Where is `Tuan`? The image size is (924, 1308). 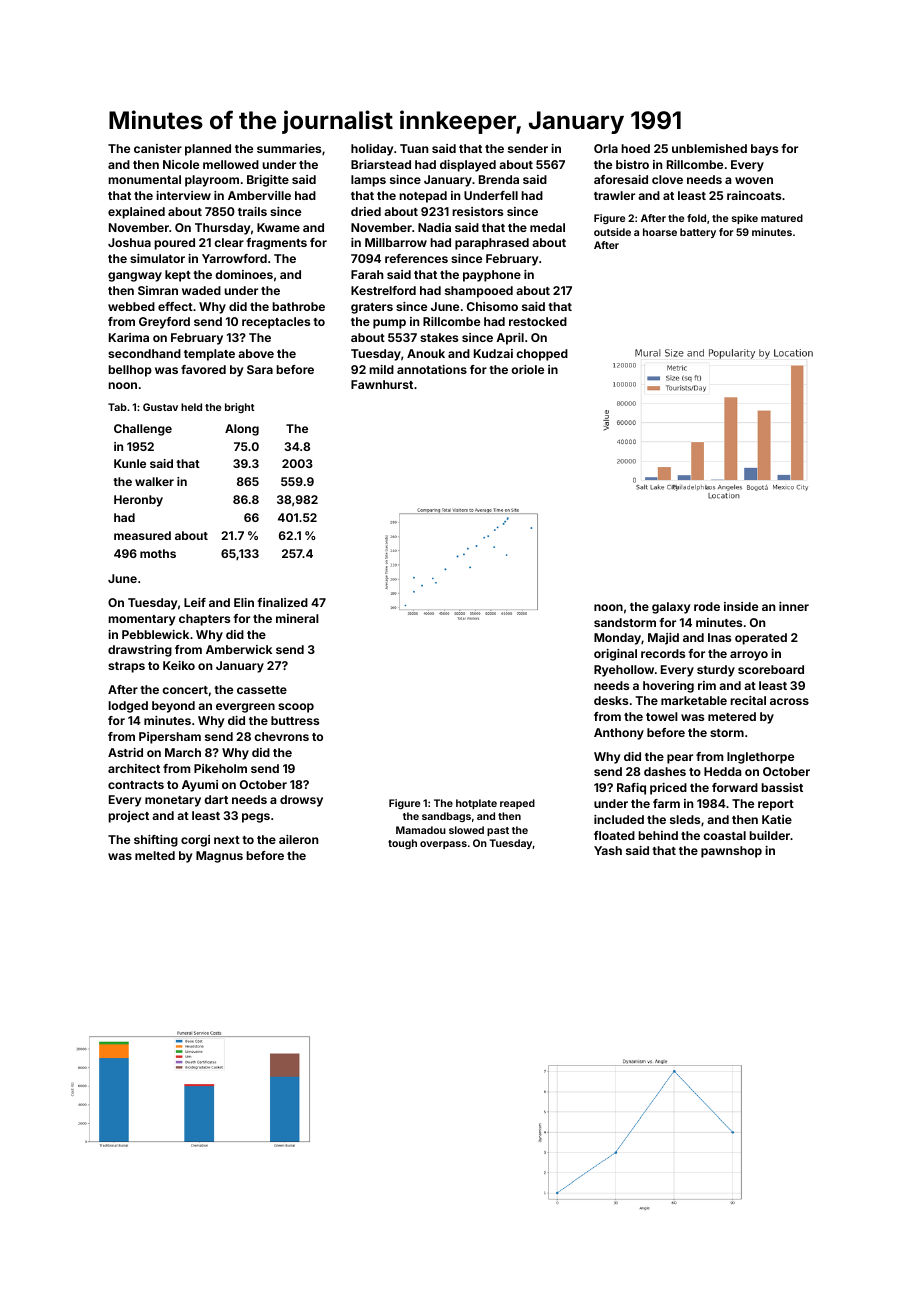 Tuan is located at coordinates (414, 148).
